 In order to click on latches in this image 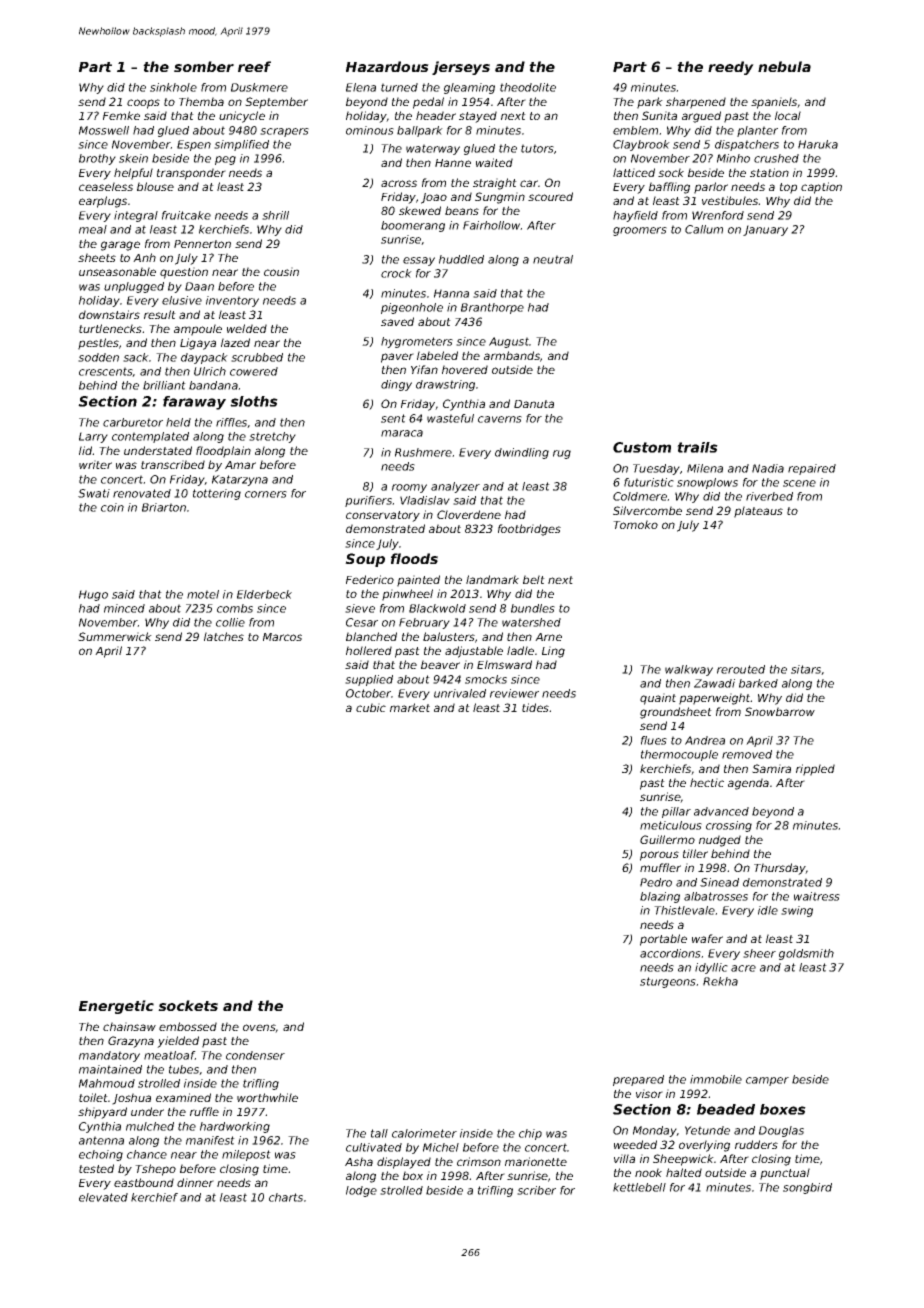, I will do `click(224, 636)`.
